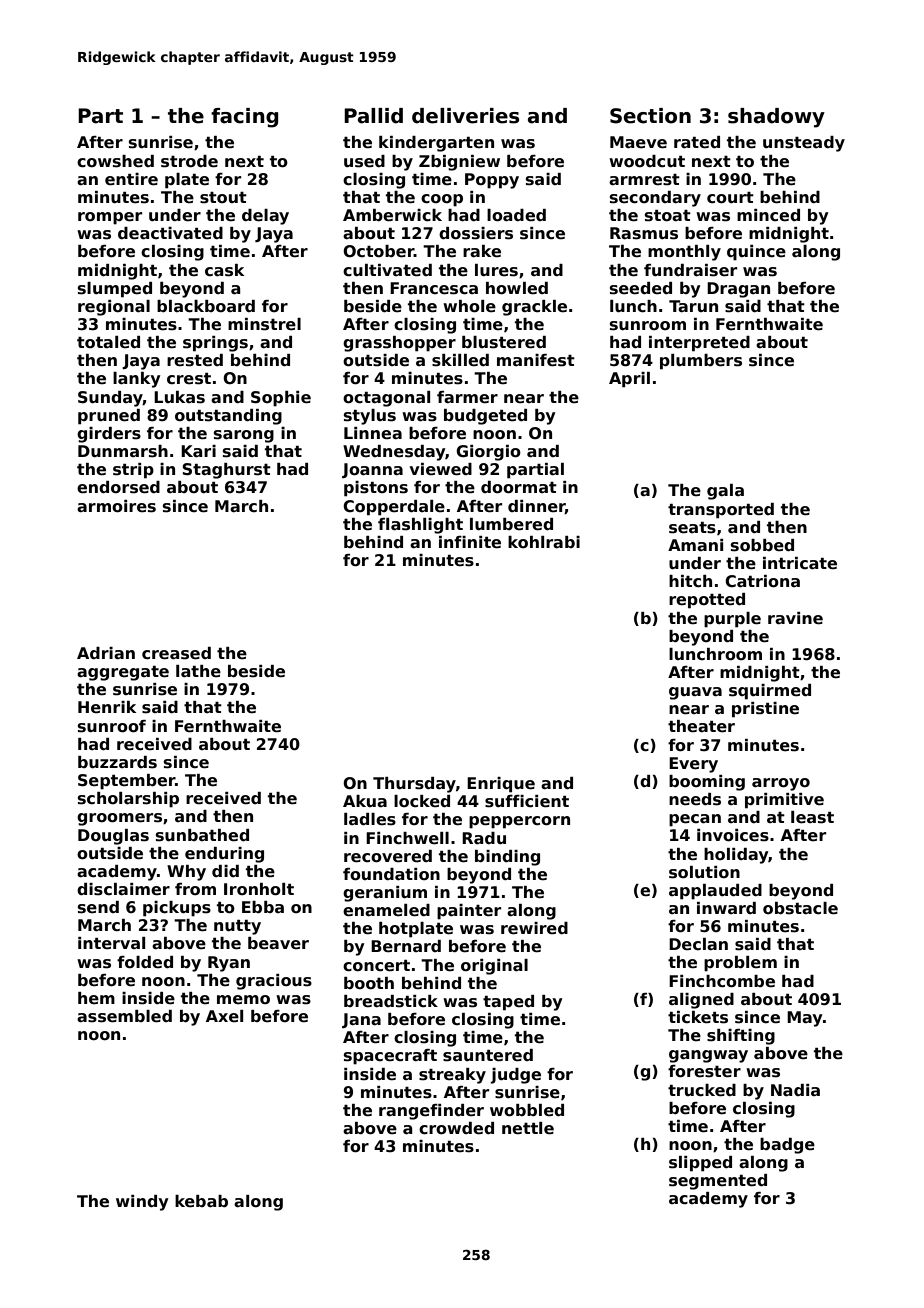 The image size is (924, 1308). Describe the element at coordinates (776, 118) in the image. I see `shadowy` at that location.
